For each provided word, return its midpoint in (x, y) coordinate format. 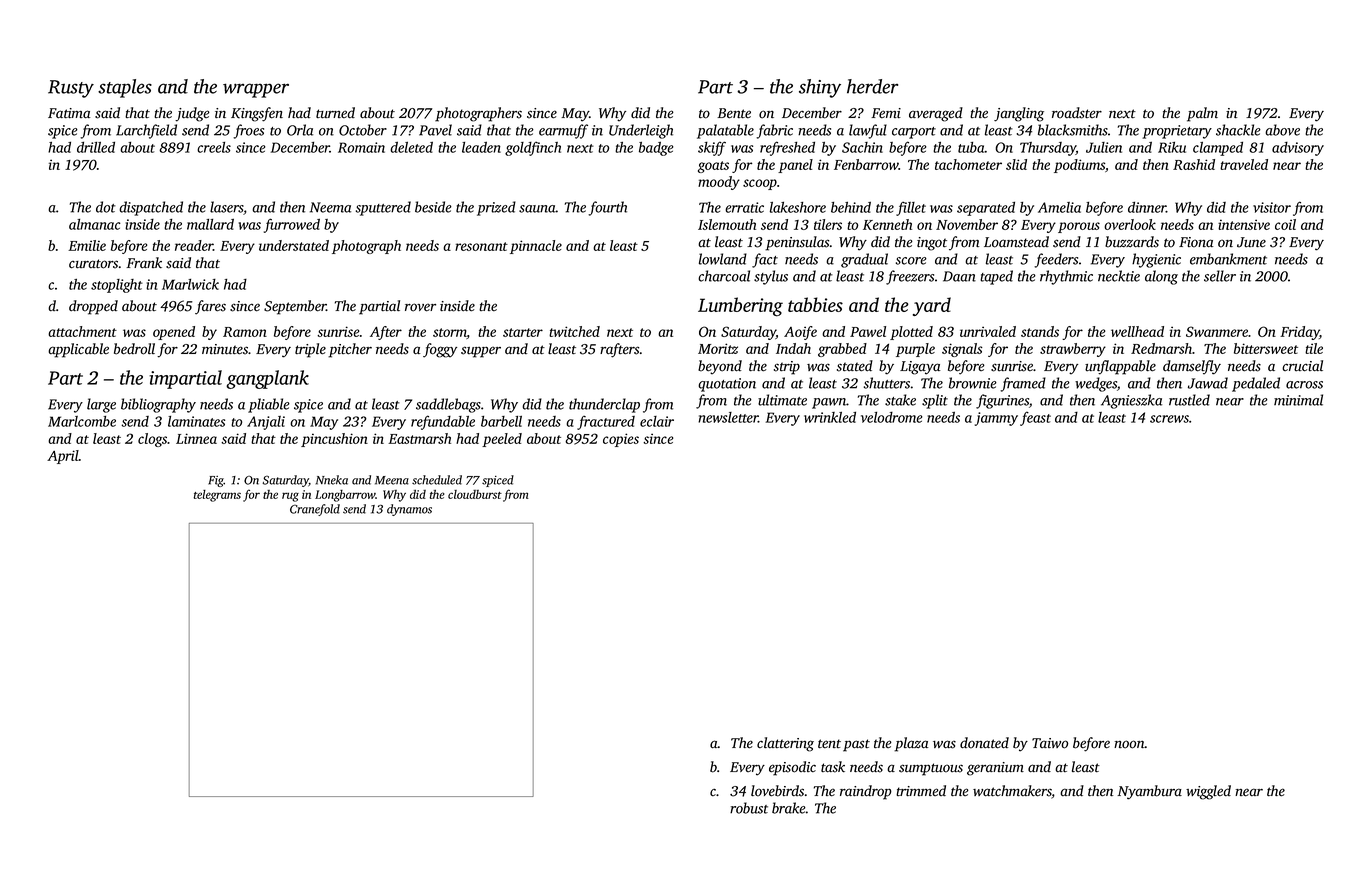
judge (192, 114)
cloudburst (475, 494)
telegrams (217, 496)
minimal (1298, 400)
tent (829, 743)
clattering (785, 744)
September (295, 307)
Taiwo (1050, 743)
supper (481, 352)
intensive (1244, 224)
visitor (1272, 207)
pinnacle (536, 247)
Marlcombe (82, 421)
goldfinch (533, 148)
